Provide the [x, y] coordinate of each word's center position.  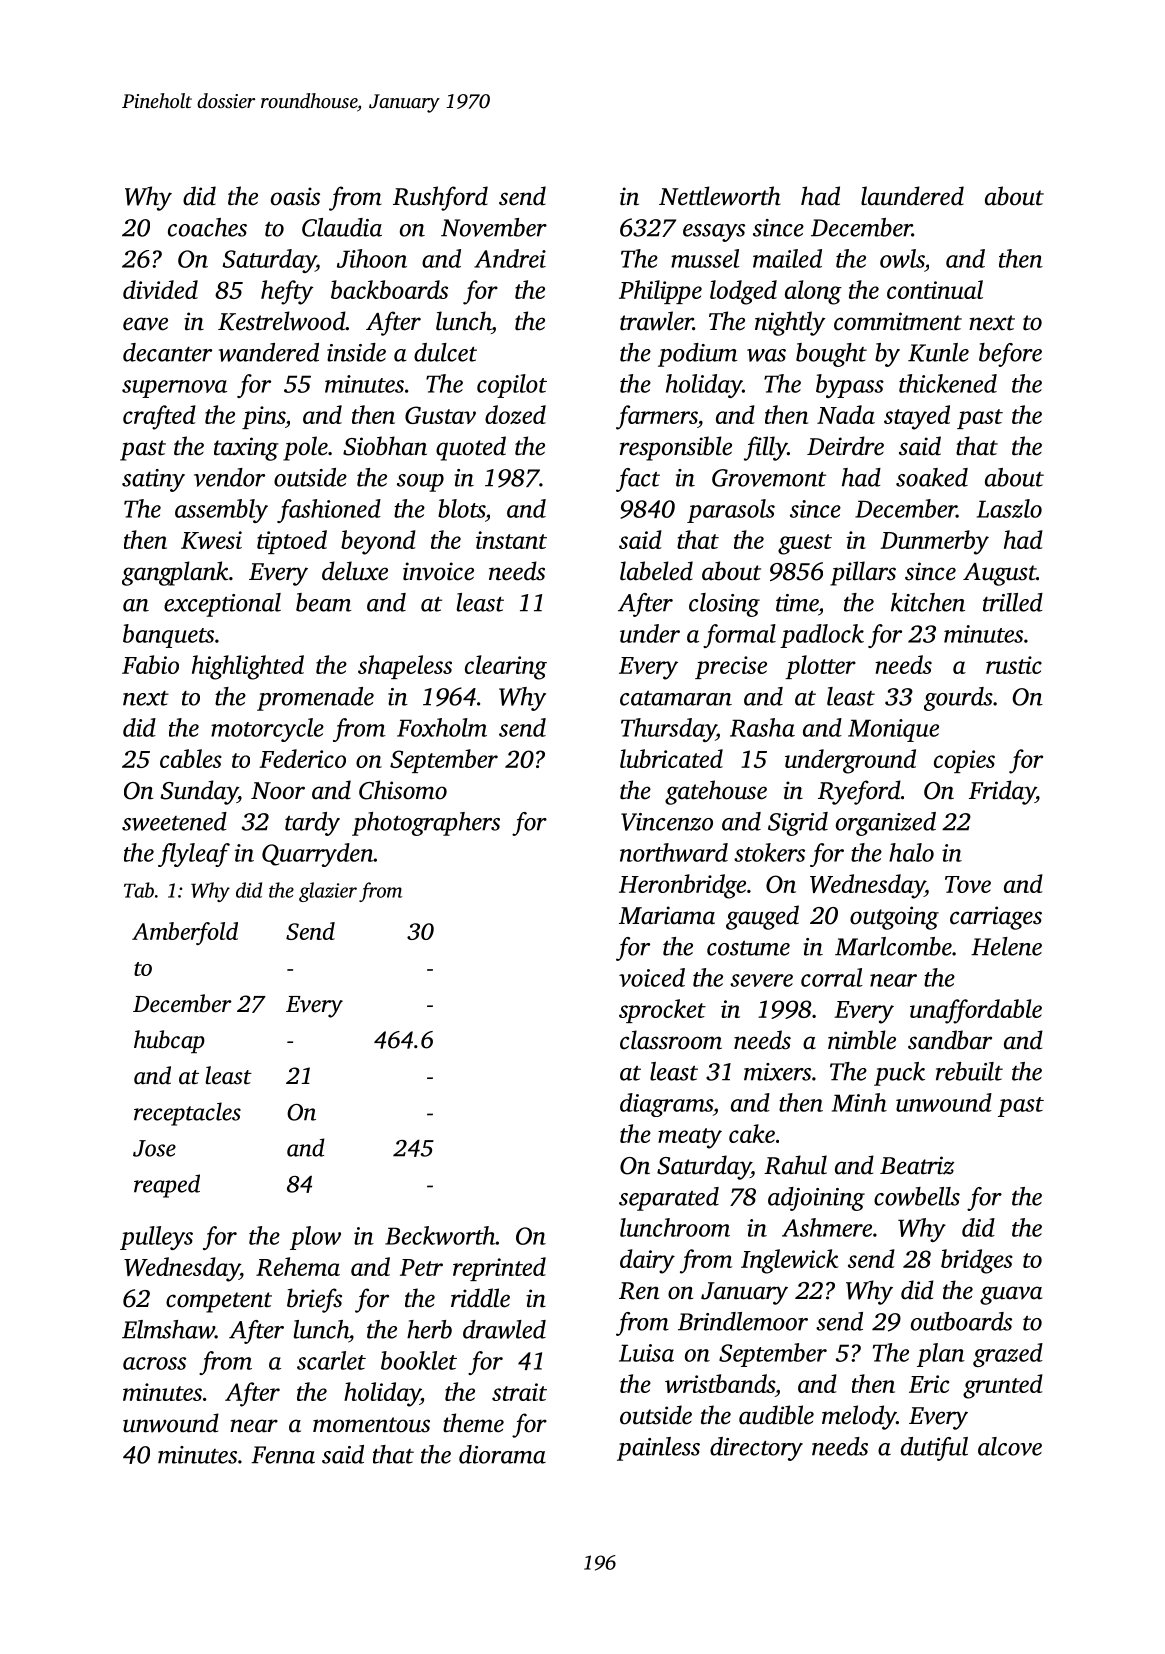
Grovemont [769, 478]
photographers [426, 824]
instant [511, 540]
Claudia [342, 227]
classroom [671, 1040]
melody [859, 1417]
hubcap [169, 1041]
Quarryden [318, 855]
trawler [656, 321]
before [1010, 355]
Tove [968, 884]
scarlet [331, 1360]
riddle [480, 1298]
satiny [153, 480]
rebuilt [969, 1071]
